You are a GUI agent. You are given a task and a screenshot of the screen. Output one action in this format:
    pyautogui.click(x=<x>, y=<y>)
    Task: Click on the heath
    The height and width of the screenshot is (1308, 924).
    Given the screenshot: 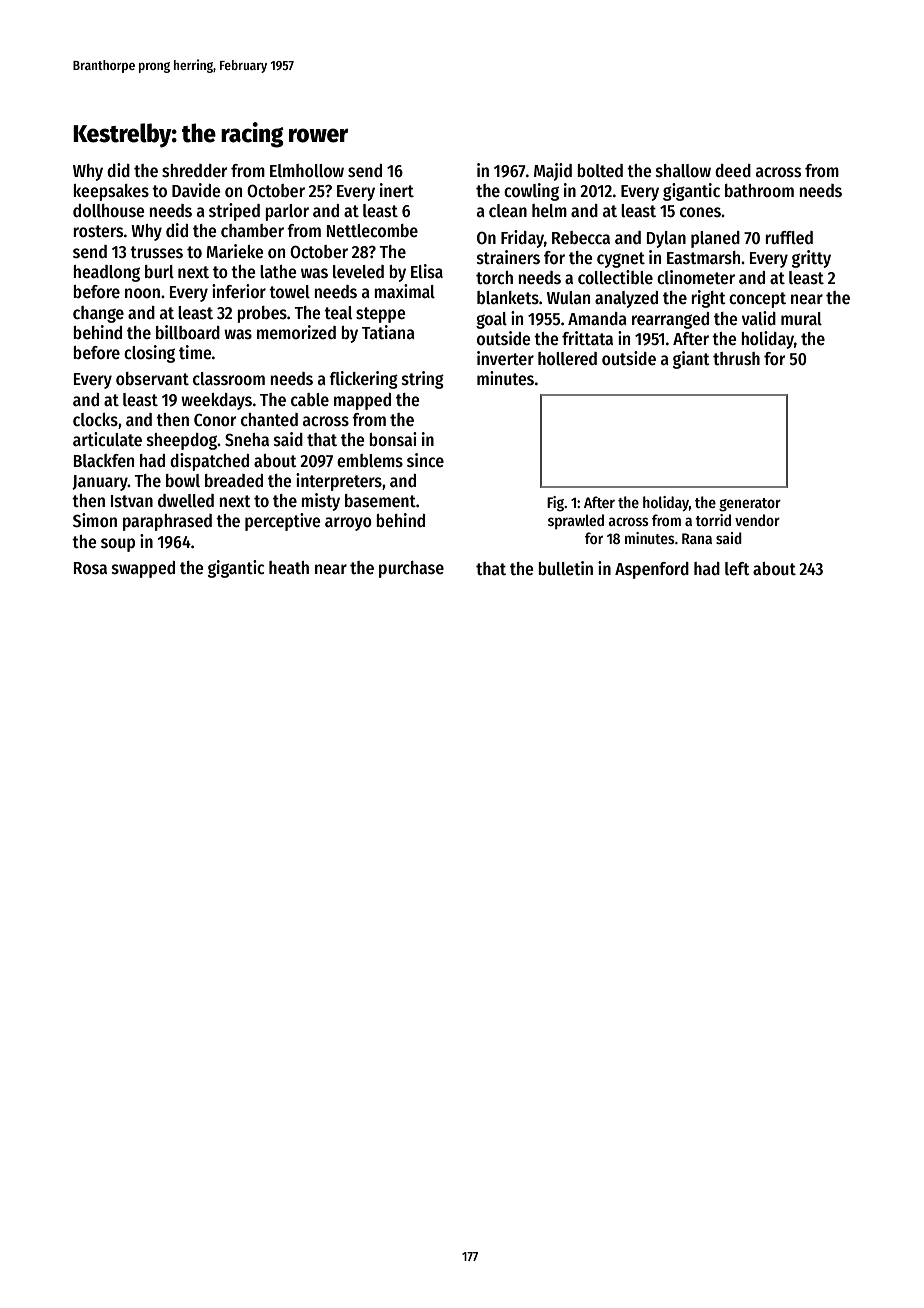 What is the action you would take?
    pyautogui.click(x=289, y=568)
